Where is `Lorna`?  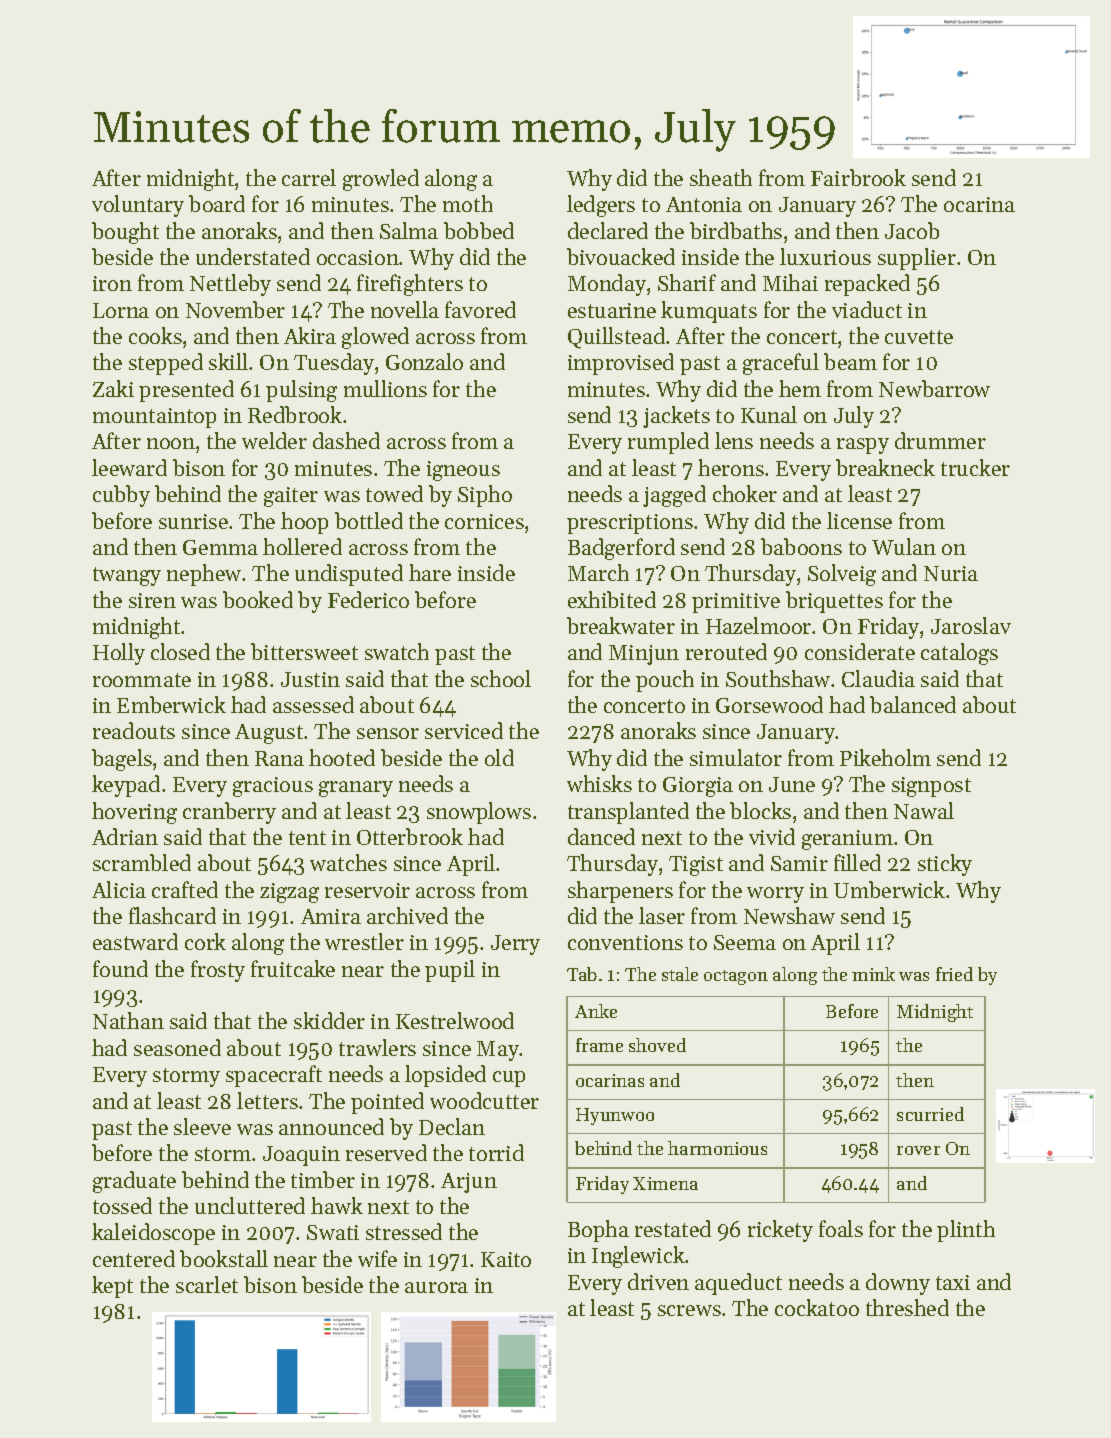 Lorna is located at coordinates (121, 310).
